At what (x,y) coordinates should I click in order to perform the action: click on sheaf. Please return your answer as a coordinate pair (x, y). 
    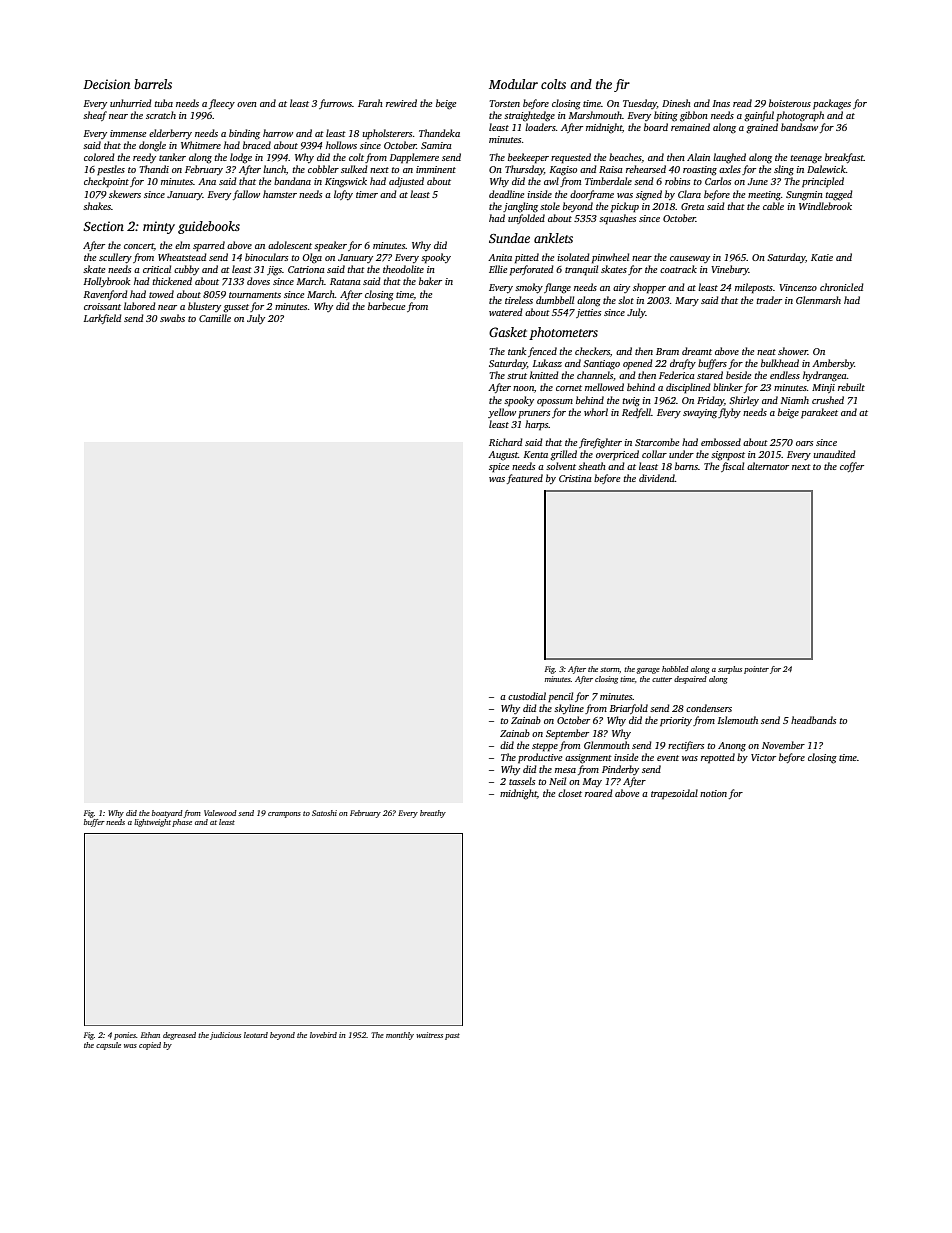
    Looking at the image, I should click on (95, 116).
